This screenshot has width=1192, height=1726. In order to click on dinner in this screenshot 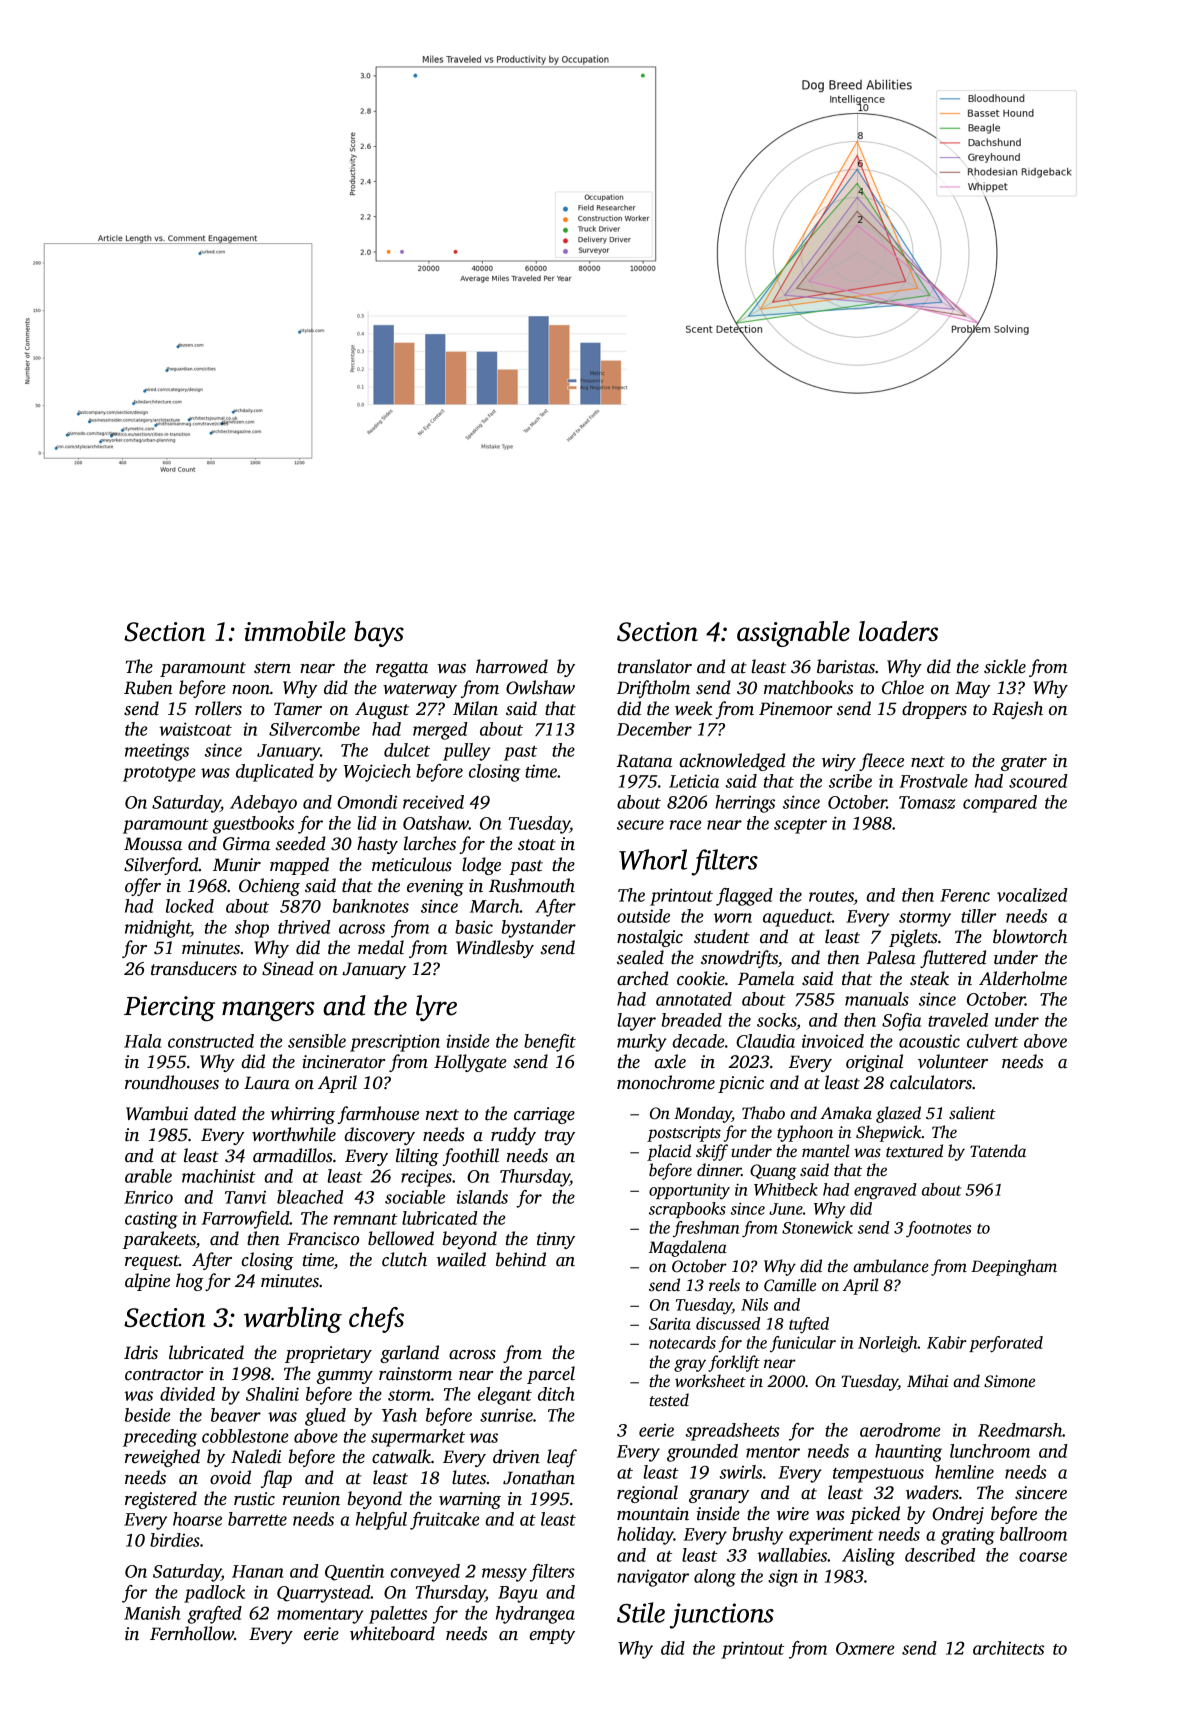, I will do `click(719, 1170)`.
